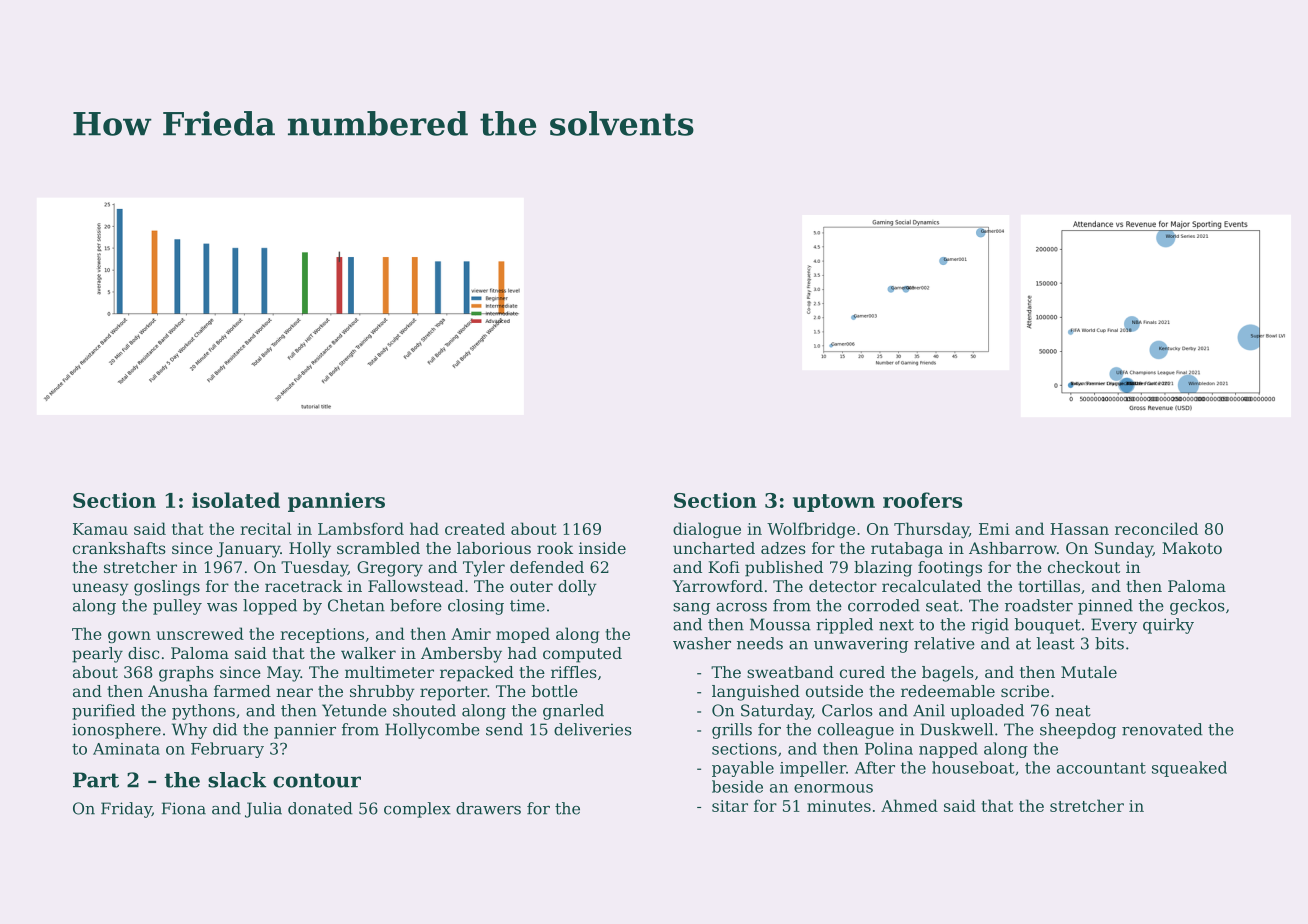 This image has width=1308, height=924. I want to click on roofers, so click(922, 500).
